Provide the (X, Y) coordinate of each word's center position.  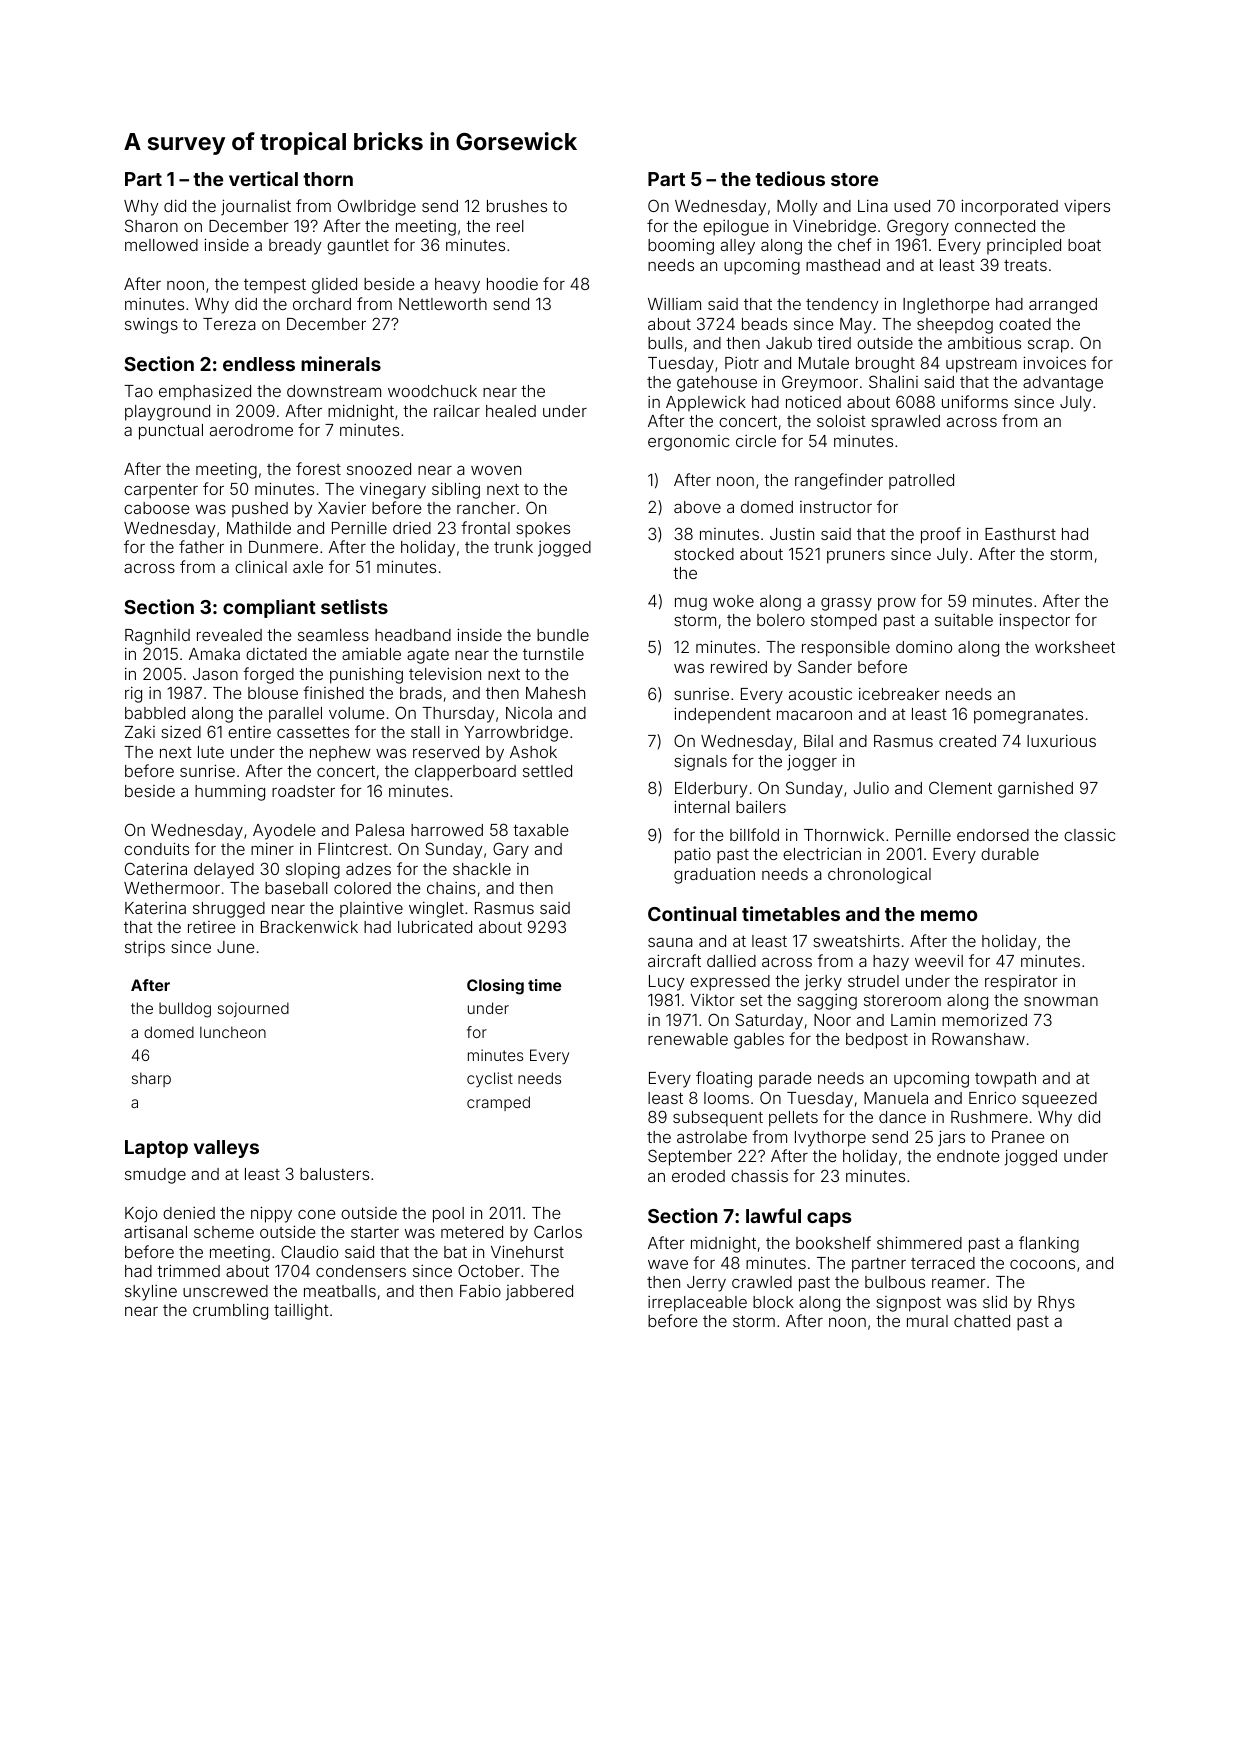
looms (726, 1098)
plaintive (371, 909)
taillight (301, 1312)
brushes (517, 206)
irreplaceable (697, 1304)
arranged (1063, 306)
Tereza (229, 324)
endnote (968, 1156)
